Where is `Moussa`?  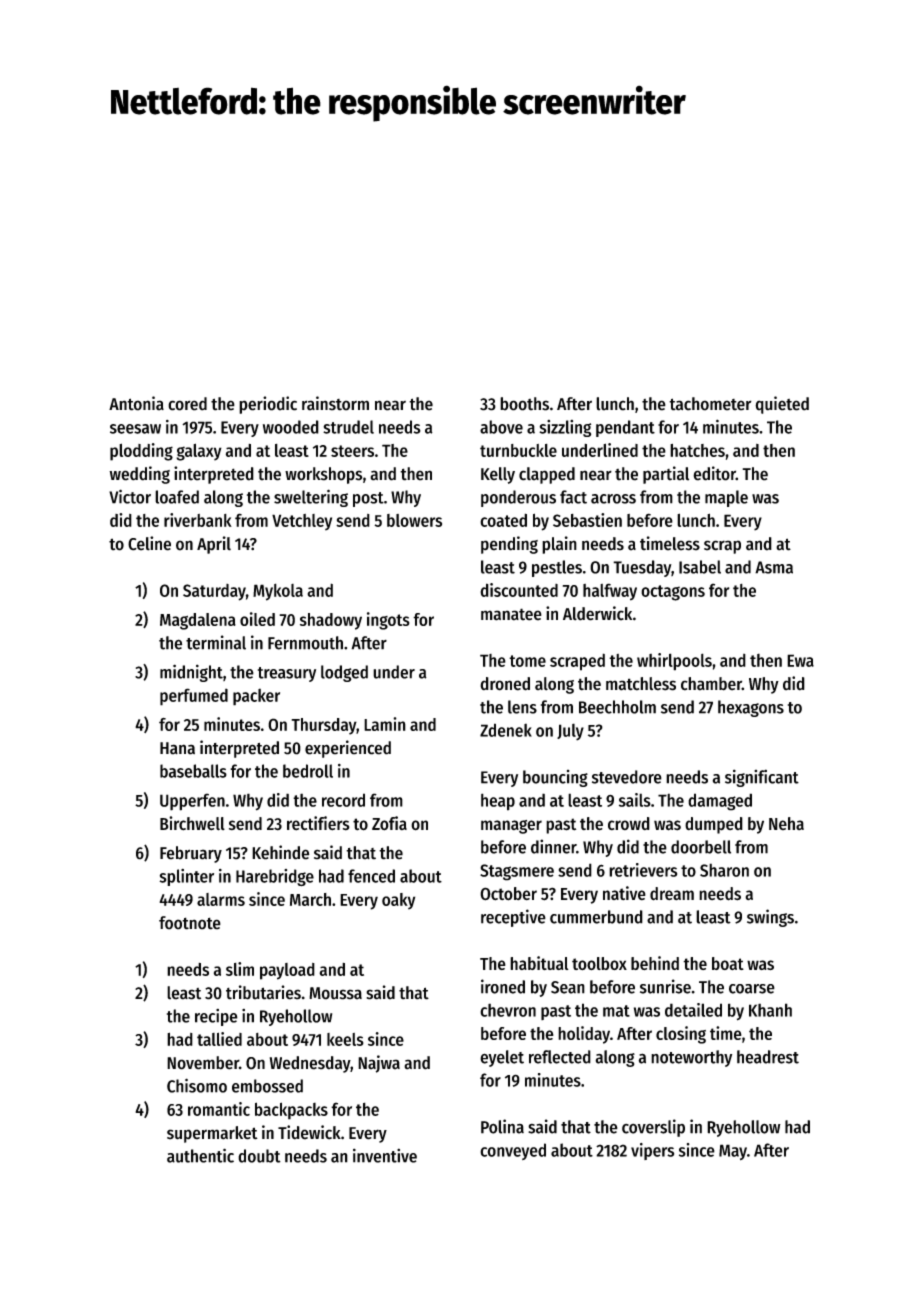 Moussa is located at coordinates (335, 993).
